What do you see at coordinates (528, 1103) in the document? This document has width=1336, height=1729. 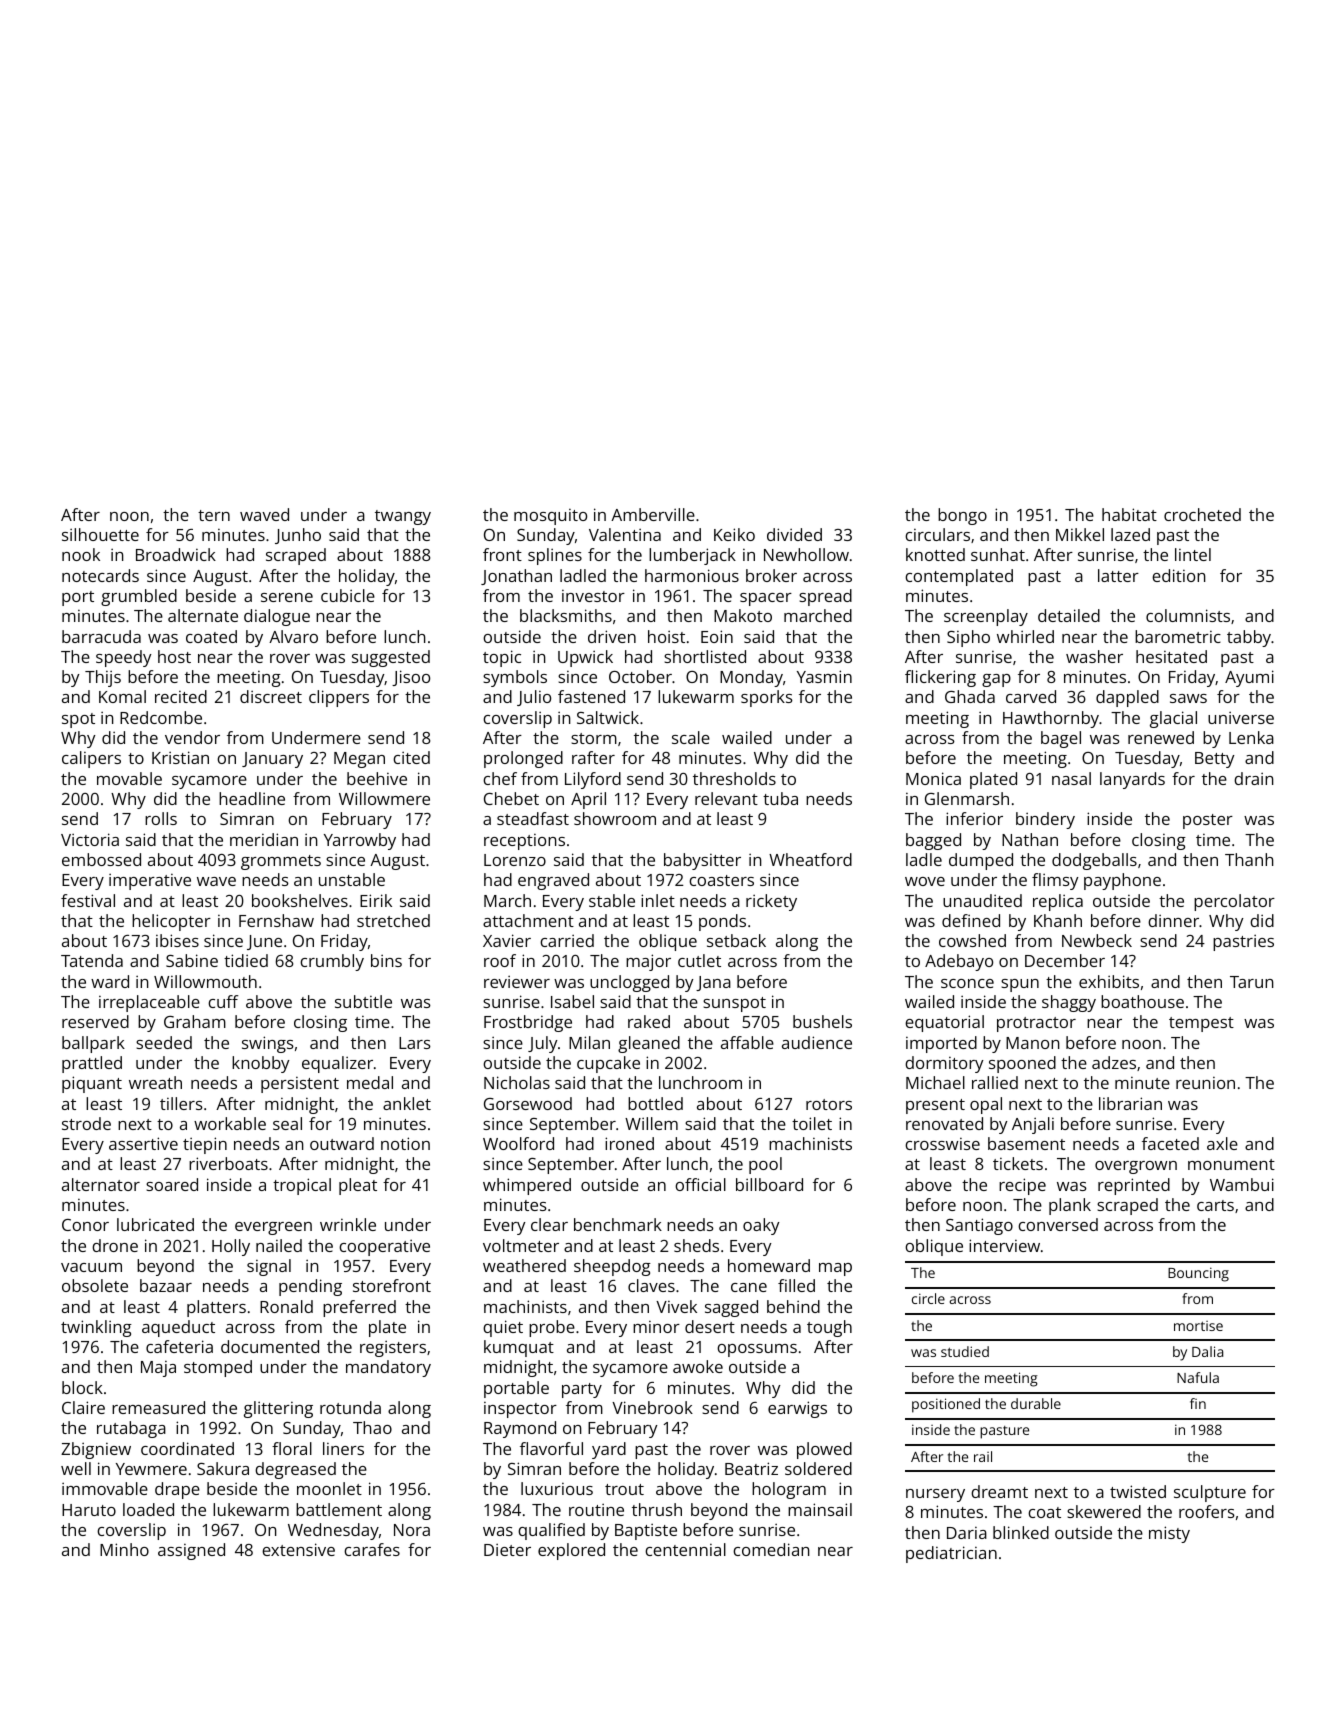 I see `Gorsewood` at bounding box center [528, 1103].
